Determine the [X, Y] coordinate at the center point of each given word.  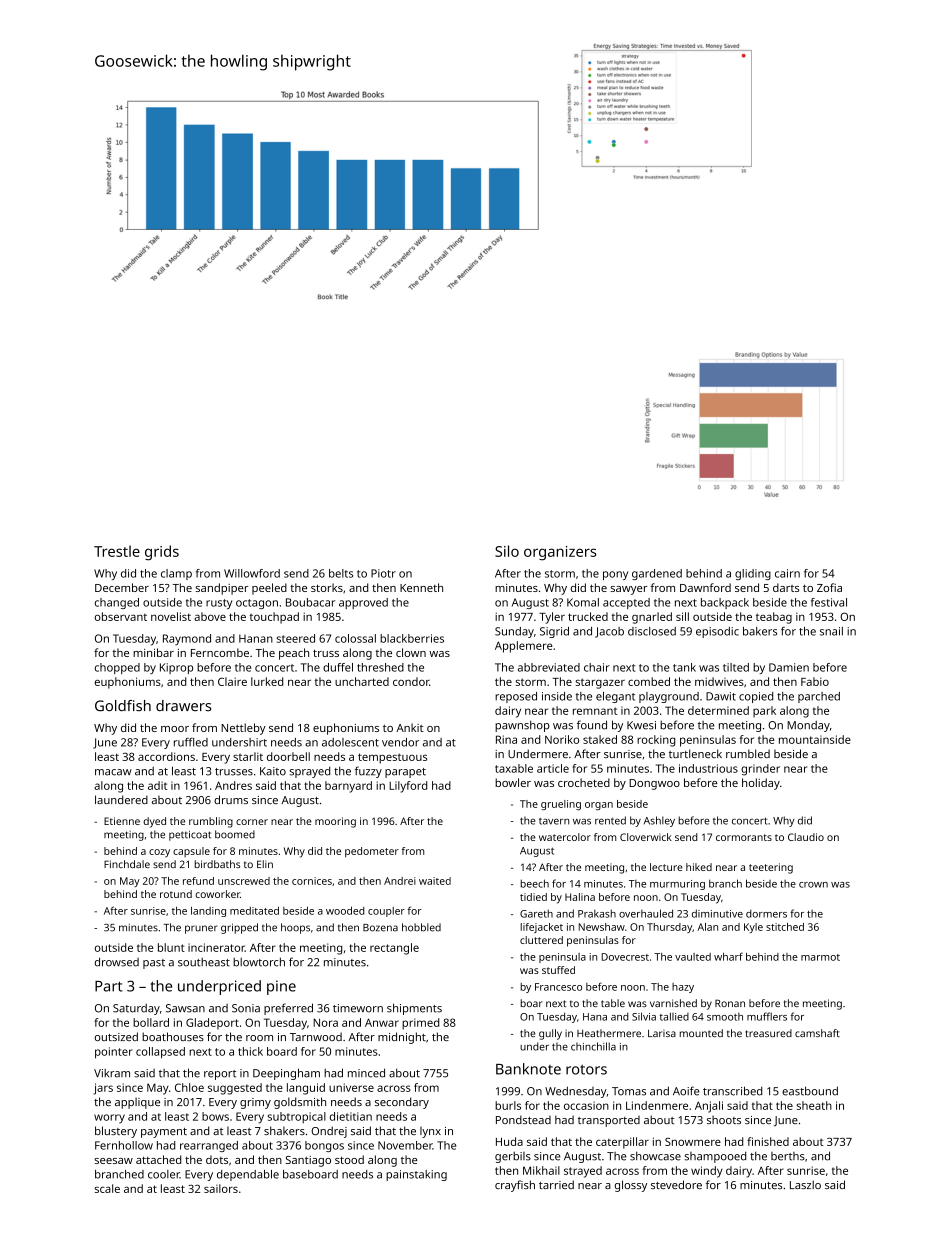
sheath [814, 1105]
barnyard [348, 787]
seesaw [113, 1161]
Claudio [806, 837]
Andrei [400, 881]
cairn [787, 573]
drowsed [117, 962]
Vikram [112, 1073]
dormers [766, 913]
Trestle [117, 551]
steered [296, 638]
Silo [507, 551]
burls [508, 1105]
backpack [725, 603]
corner [252, 822]
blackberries [412, 638]
